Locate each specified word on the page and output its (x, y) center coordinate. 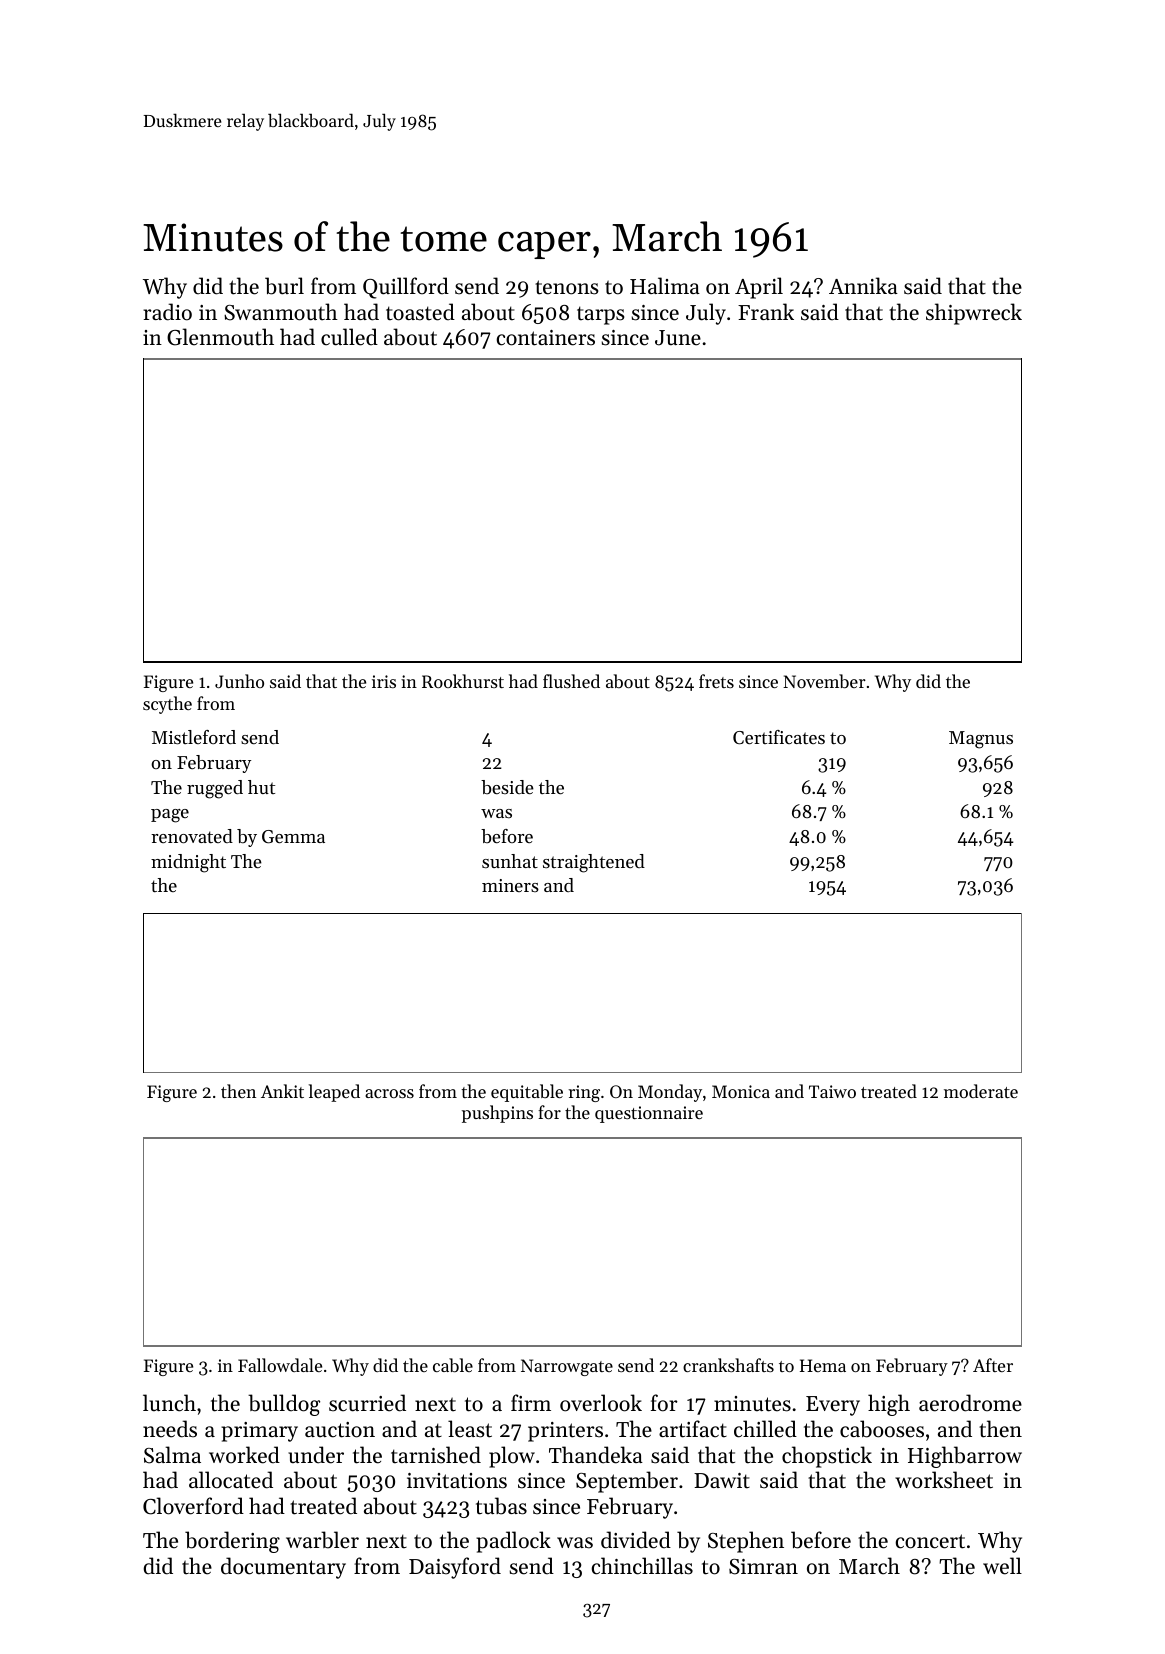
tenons (566, 287)
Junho (239, 681)
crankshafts (728, 1365)
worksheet (944, 1480)
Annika (863, 285)
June (678, 338)
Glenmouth (220, 337)
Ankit (282, 1091)
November (824, 681)
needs (170, 1429)
